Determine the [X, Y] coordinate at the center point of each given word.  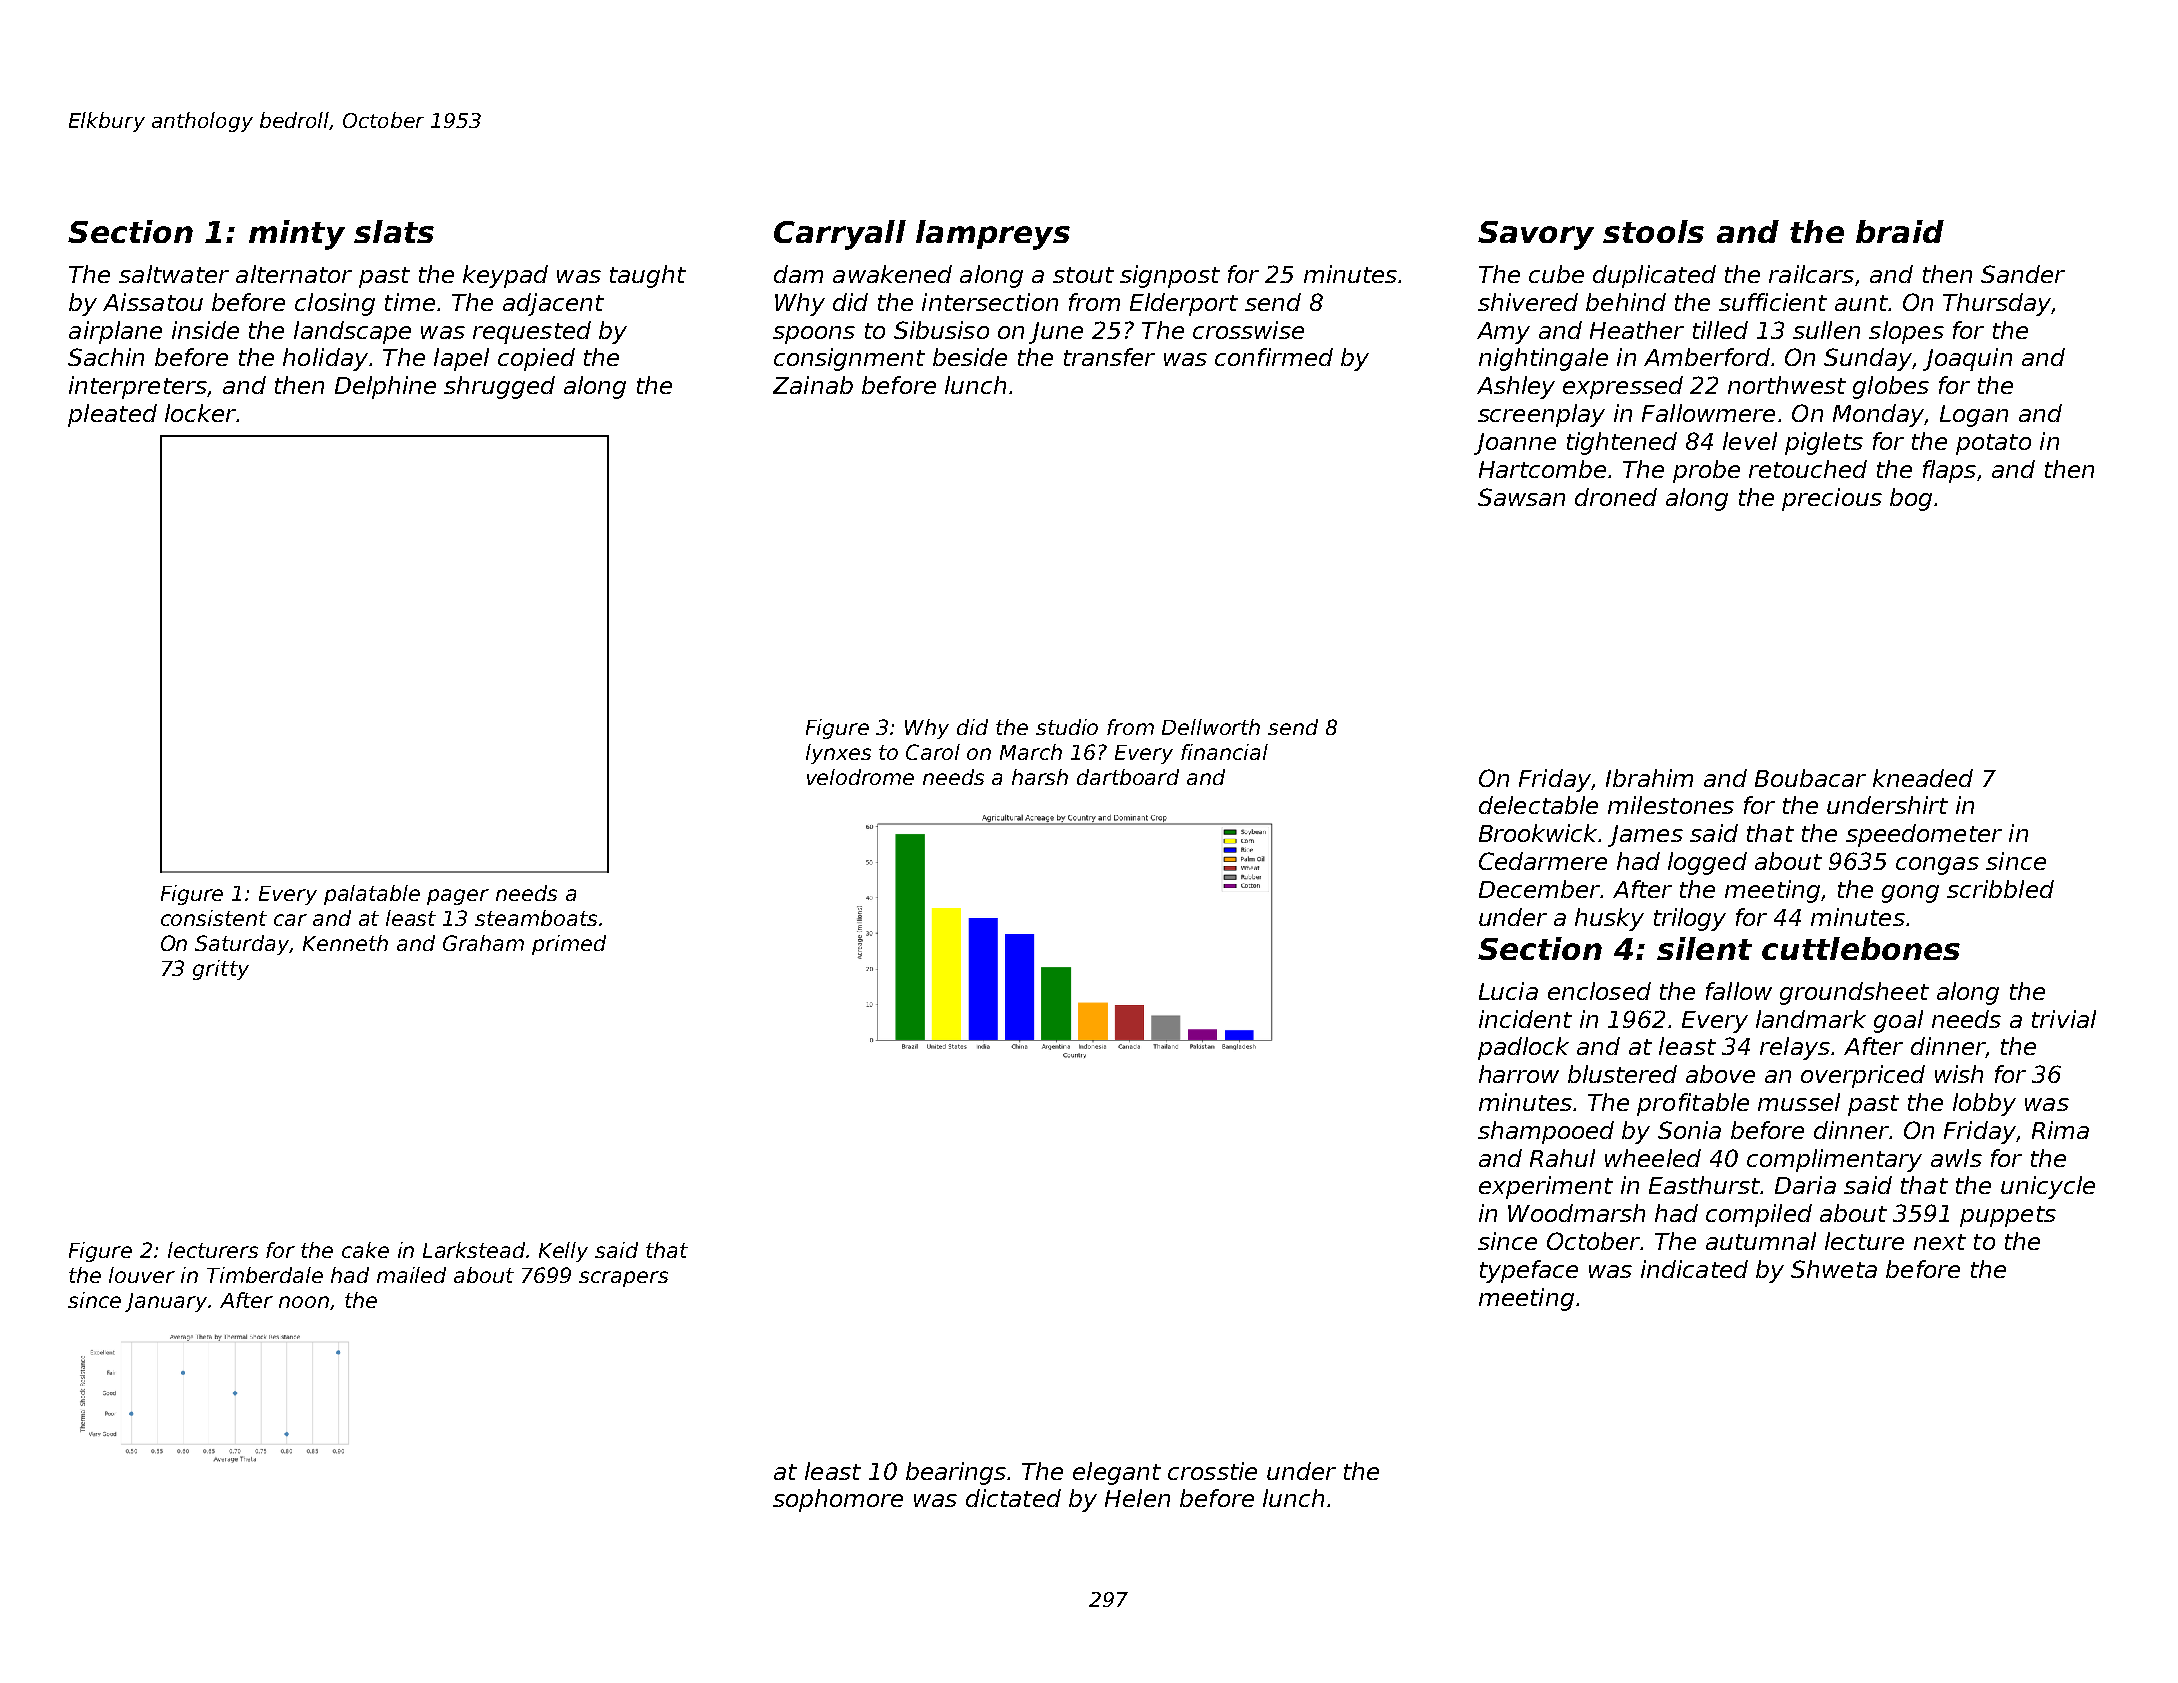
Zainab [813, 385]
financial [1224, 752]
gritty [221, 970]
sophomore [838, 1500]
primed [569, 945]
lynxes [838, 754]
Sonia [1689, 1130]
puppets [2008, 1216]
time [410, 302]
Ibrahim [1649, 778]
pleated [112, 415]
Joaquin [1967, 359]
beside [970, 357]
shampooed [1546, 1132]
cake [365, 1250]
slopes [1906, 332]
